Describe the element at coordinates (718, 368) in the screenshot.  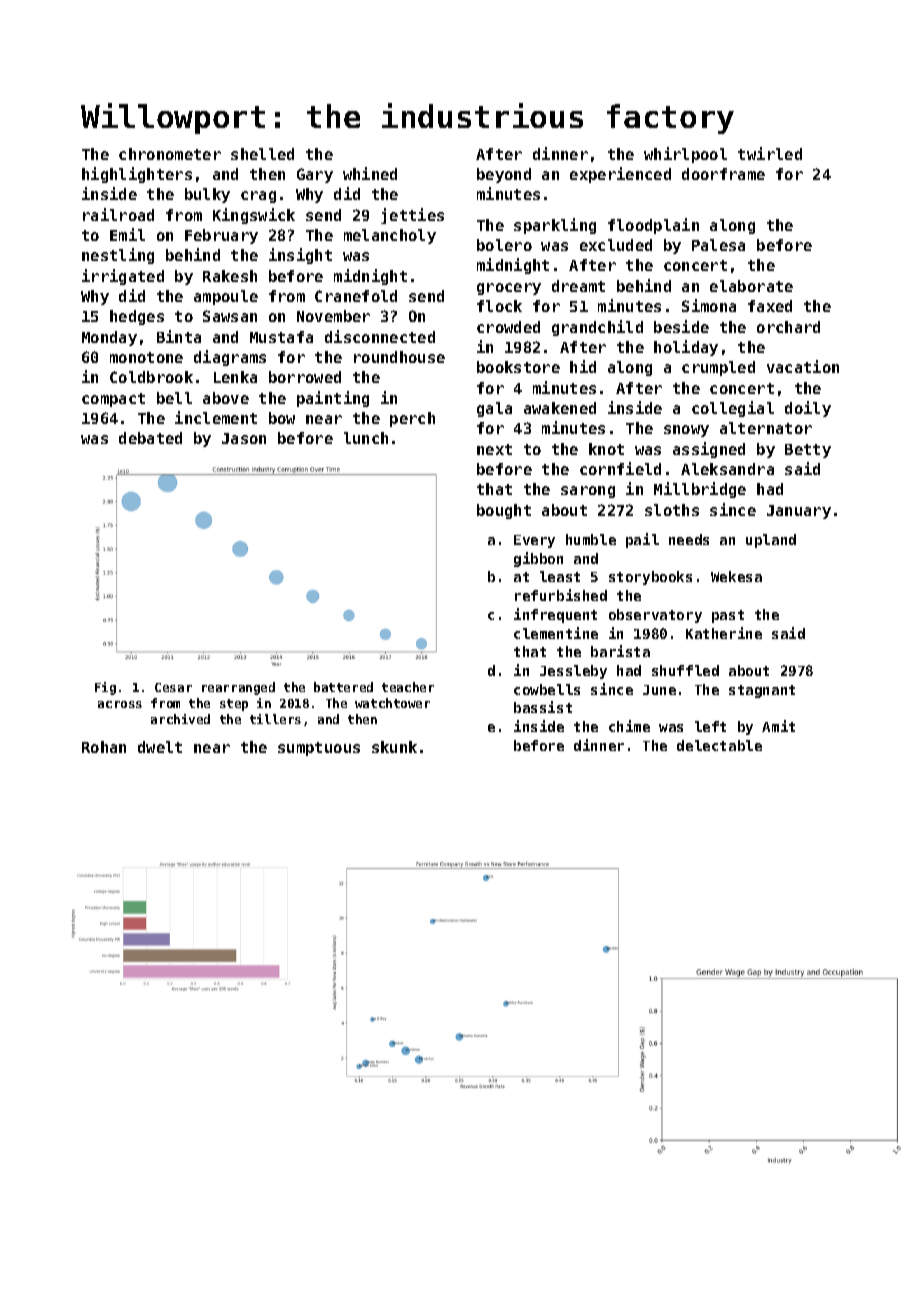
I see `crumpled` at that location.
